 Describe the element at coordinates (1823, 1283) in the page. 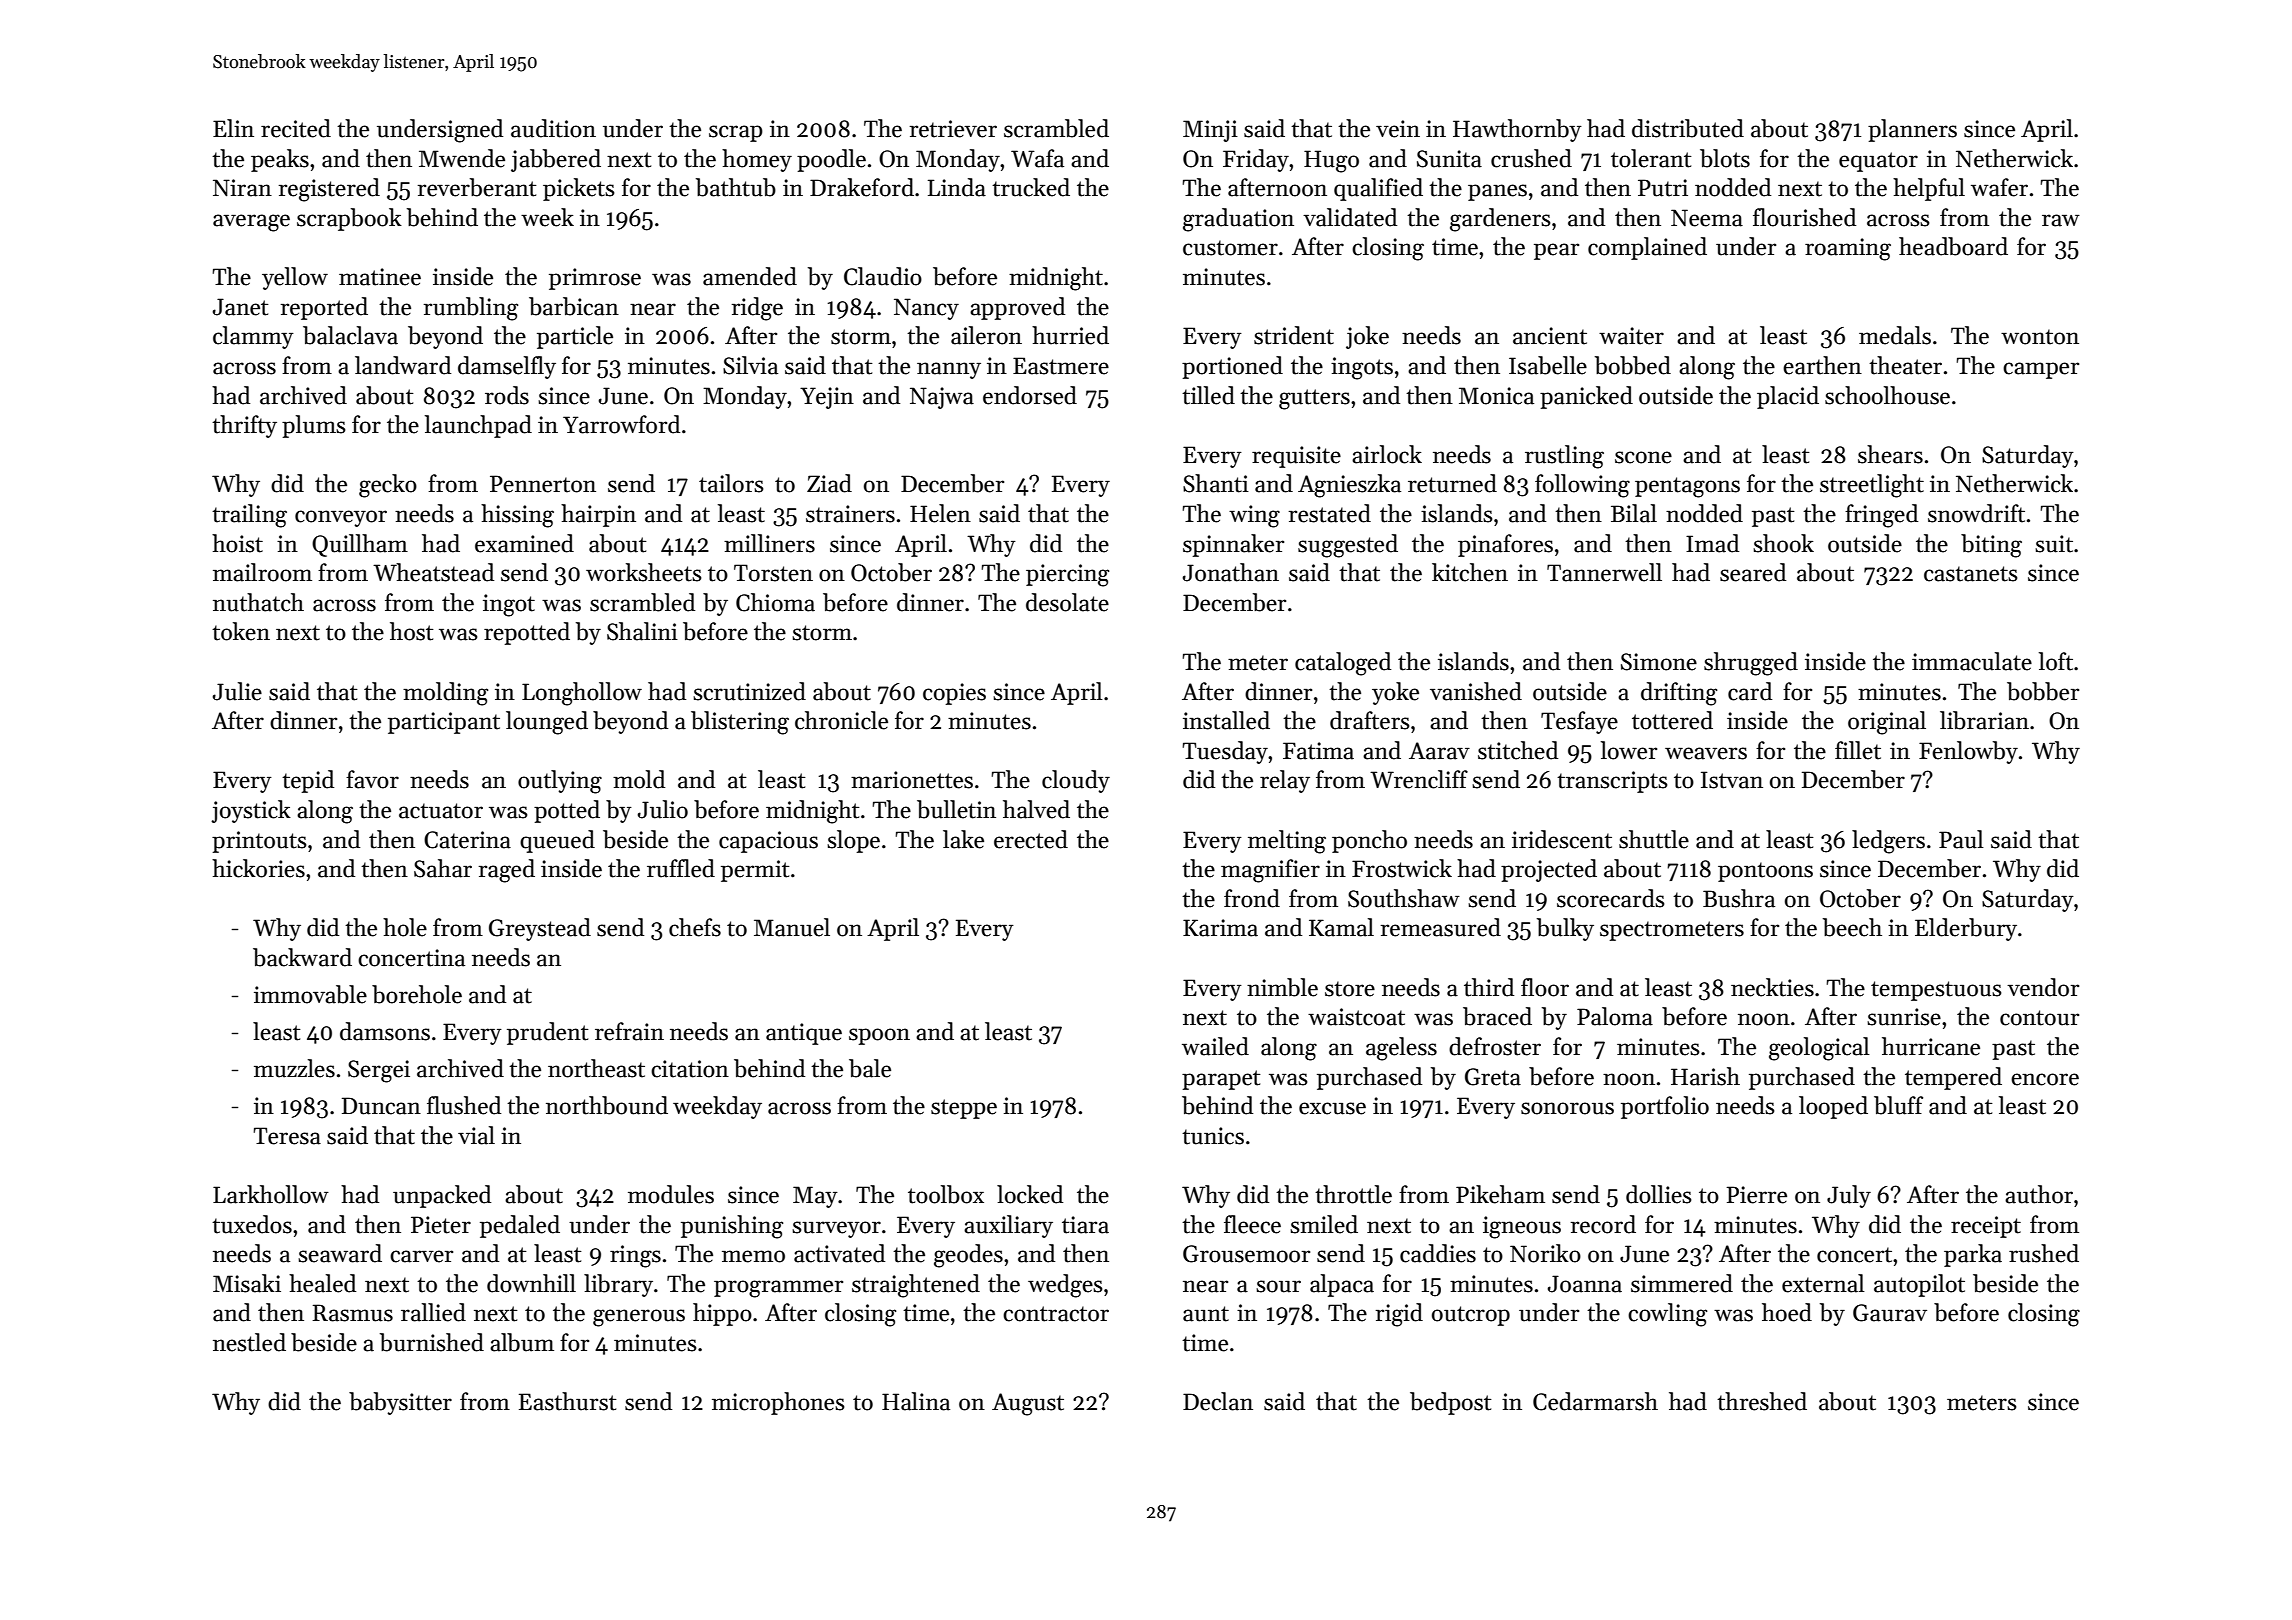

I see `external` at that location.
